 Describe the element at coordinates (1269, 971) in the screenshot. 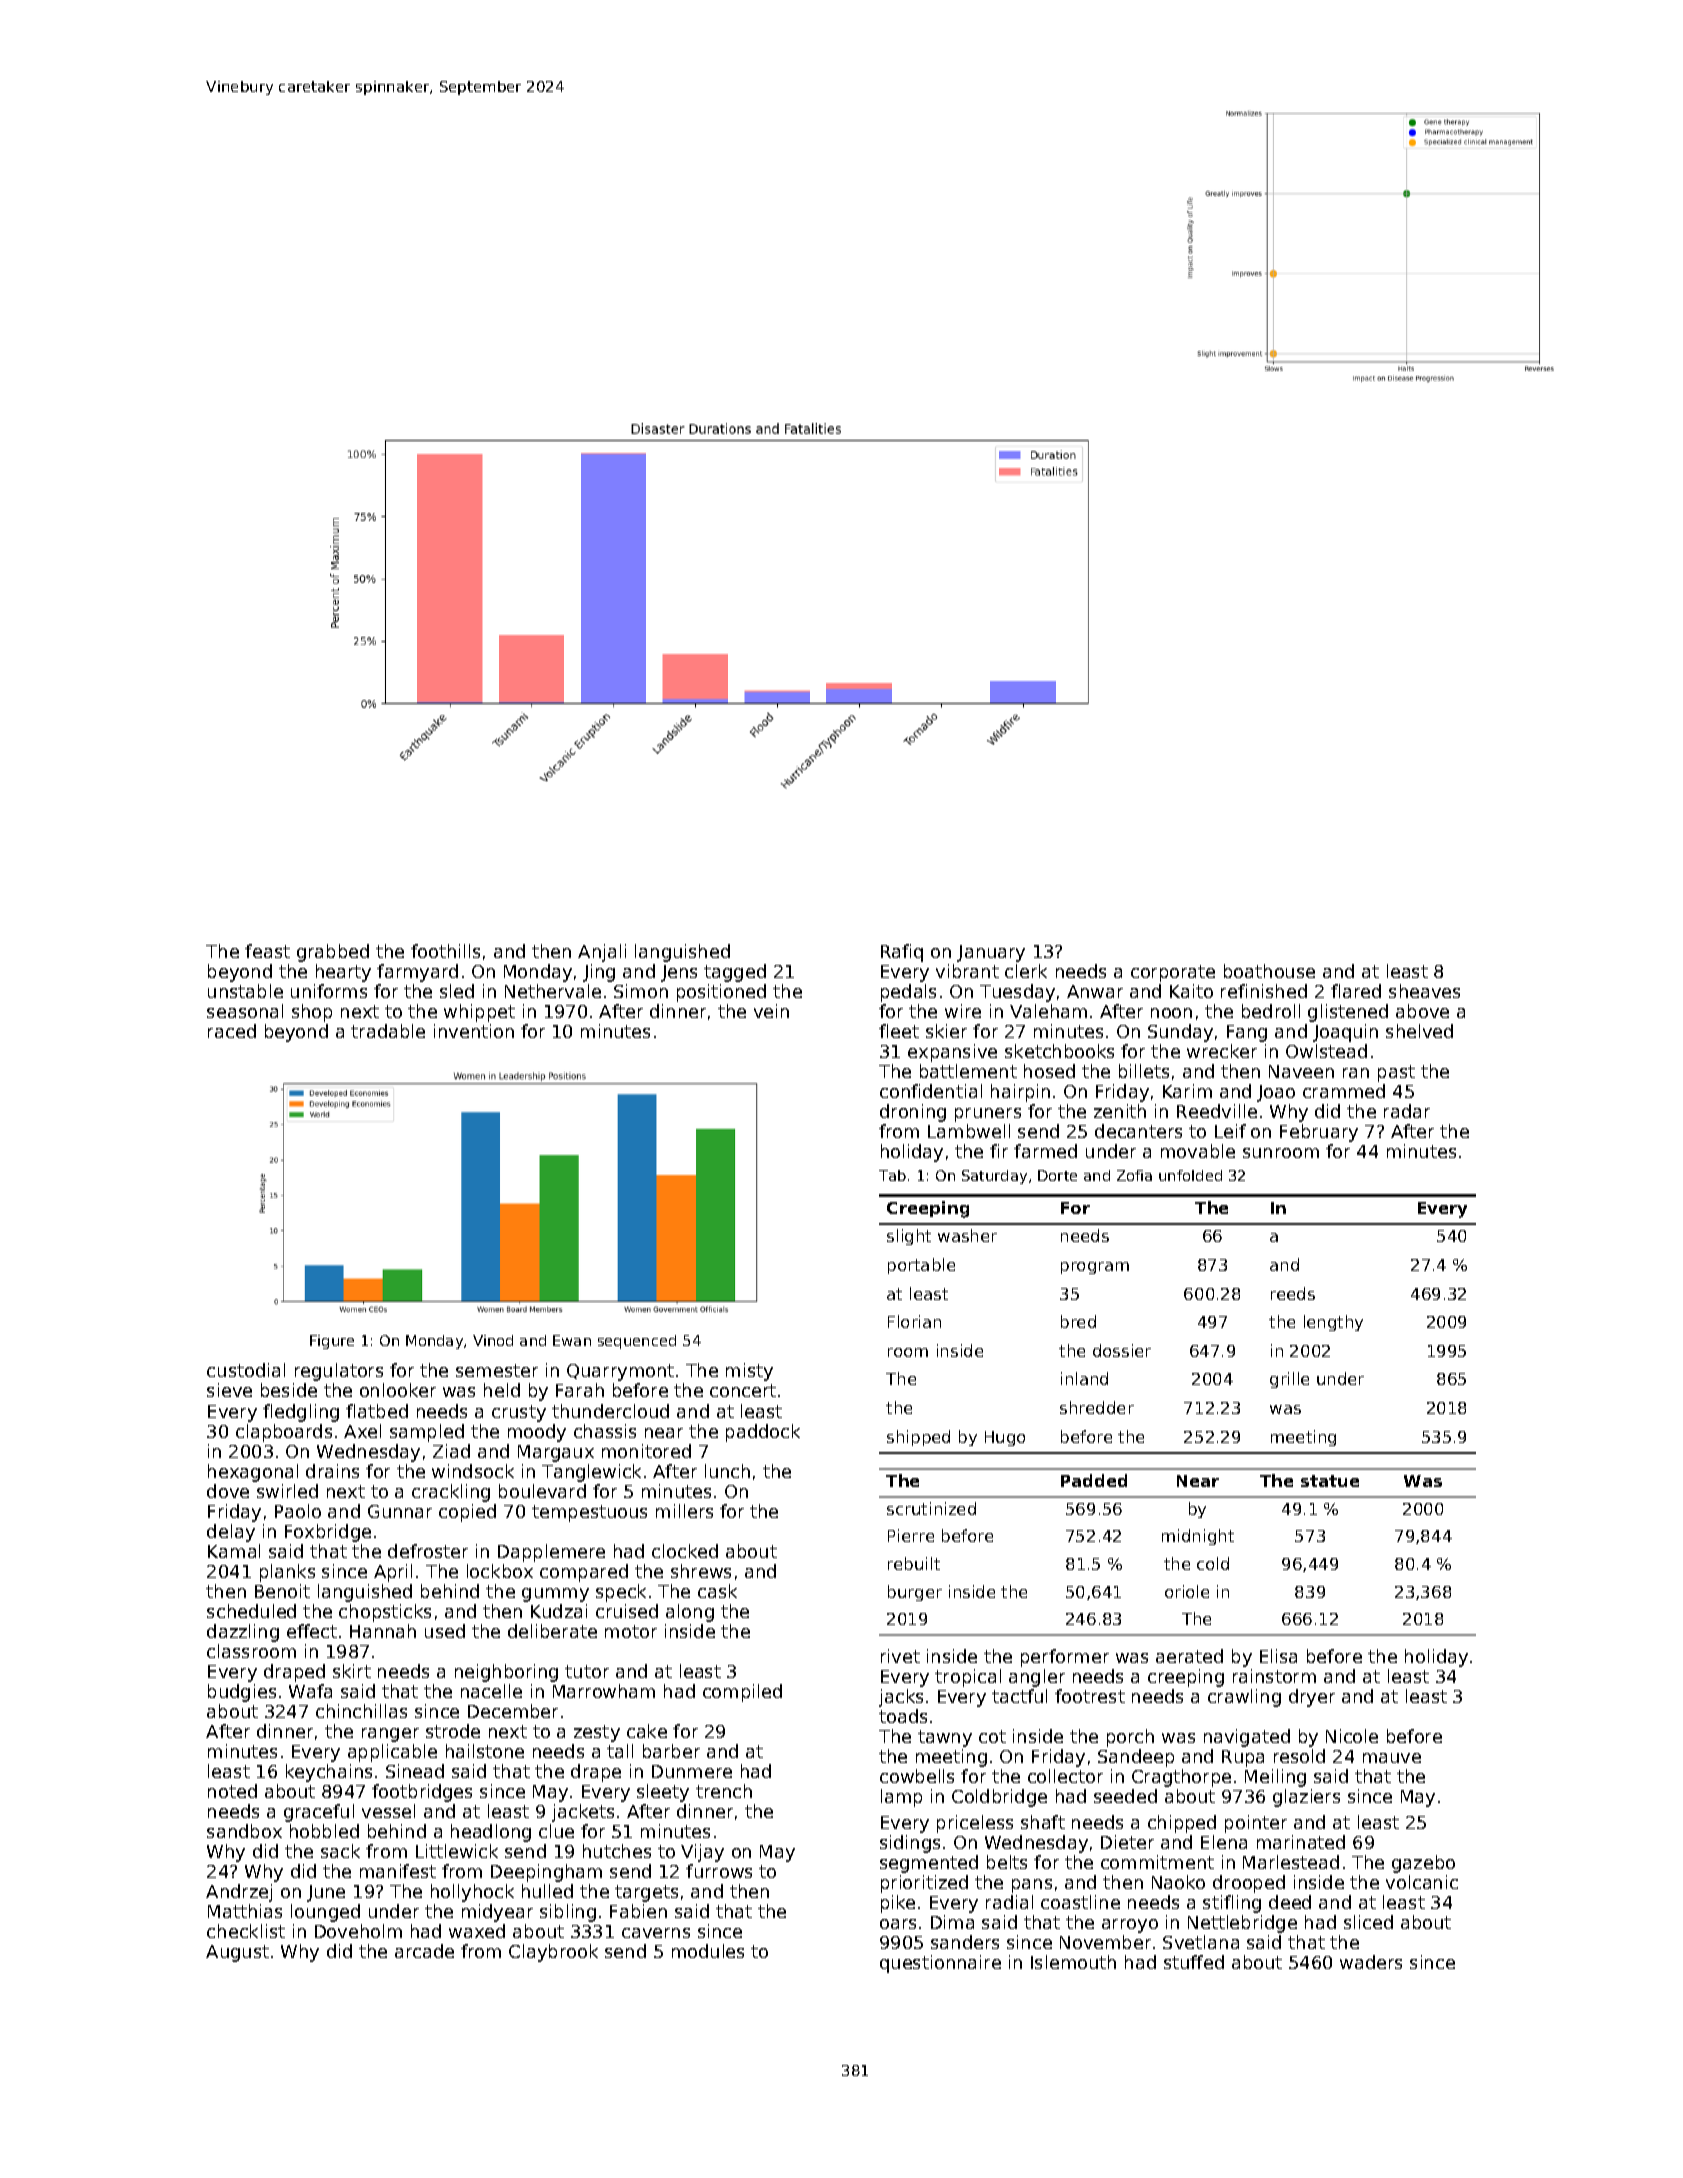

I see `boathouse` at that location.
